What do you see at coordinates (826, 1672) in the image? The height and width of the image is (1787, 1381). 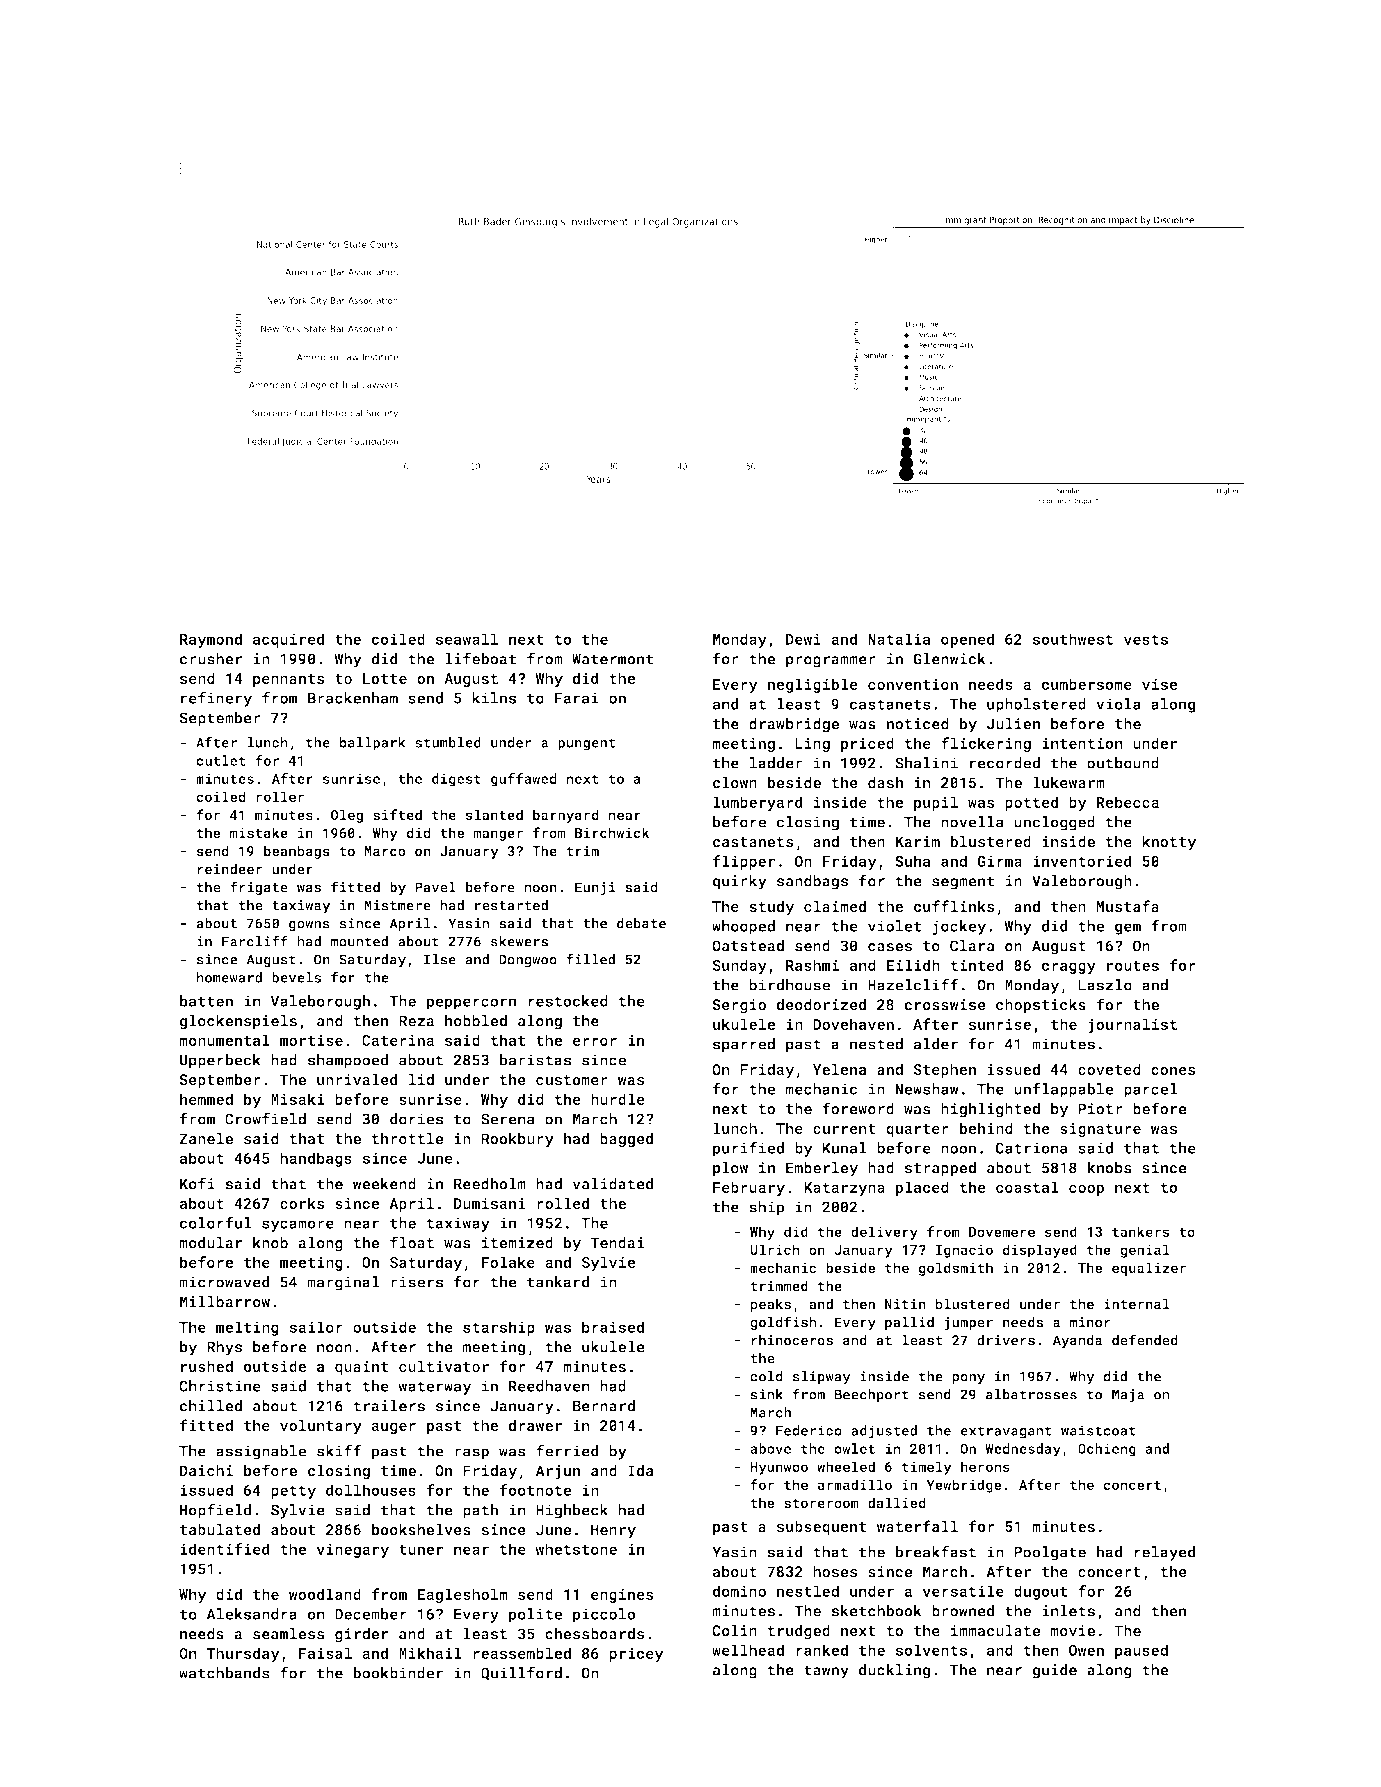 I see `tawny` at bounding box center [826, 1672].
